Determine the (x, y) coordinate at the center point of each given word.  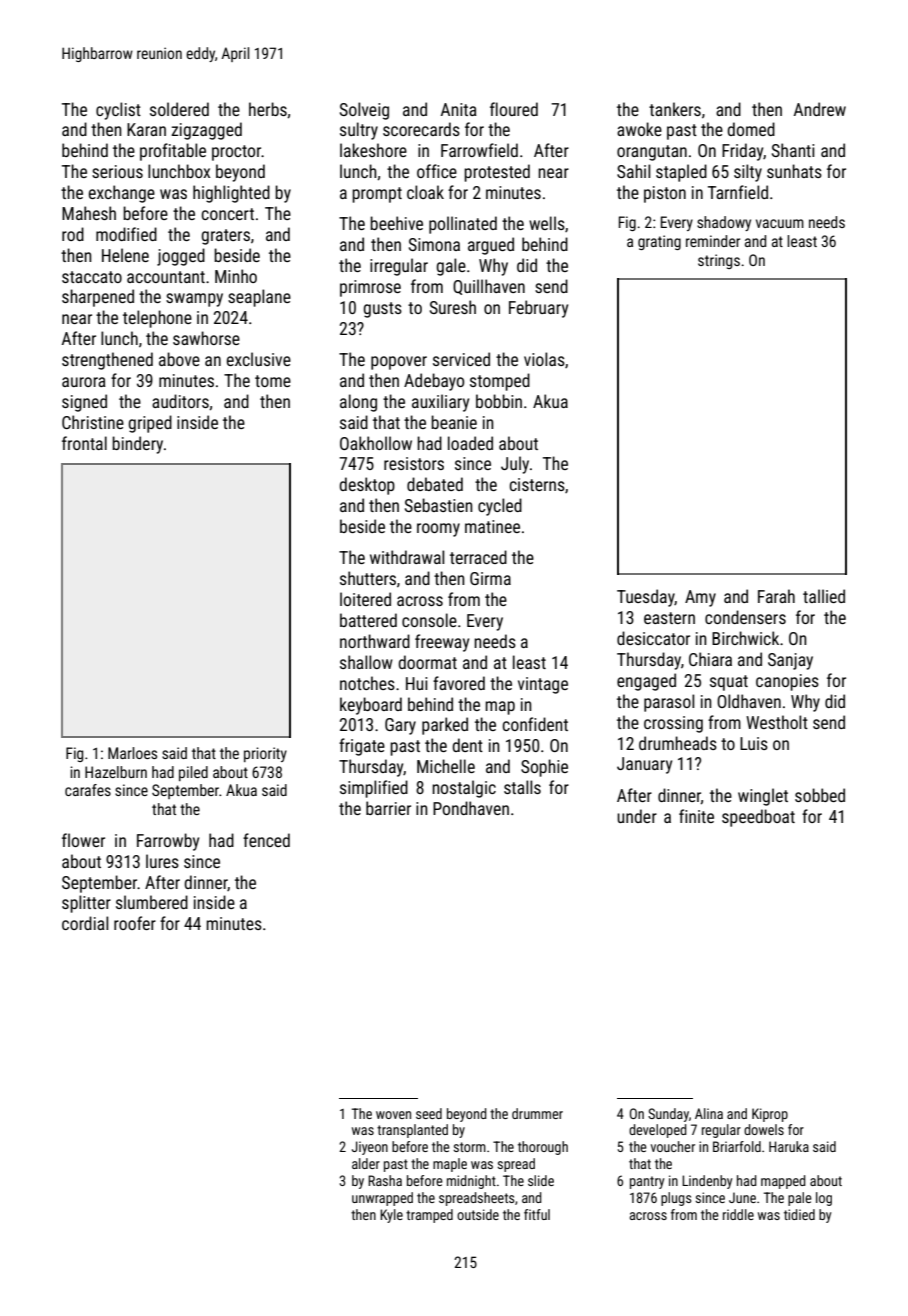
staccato (92, 277)
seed (429, 1113)
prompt (377, 195)
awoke (639, 129)
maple (450, 1165)
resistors (414, 463)
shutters (368, 578)
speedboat (758, 818)
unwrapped (382, 1199)
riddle (738, 1214)
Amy (700, 598)
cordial (85, 923)
